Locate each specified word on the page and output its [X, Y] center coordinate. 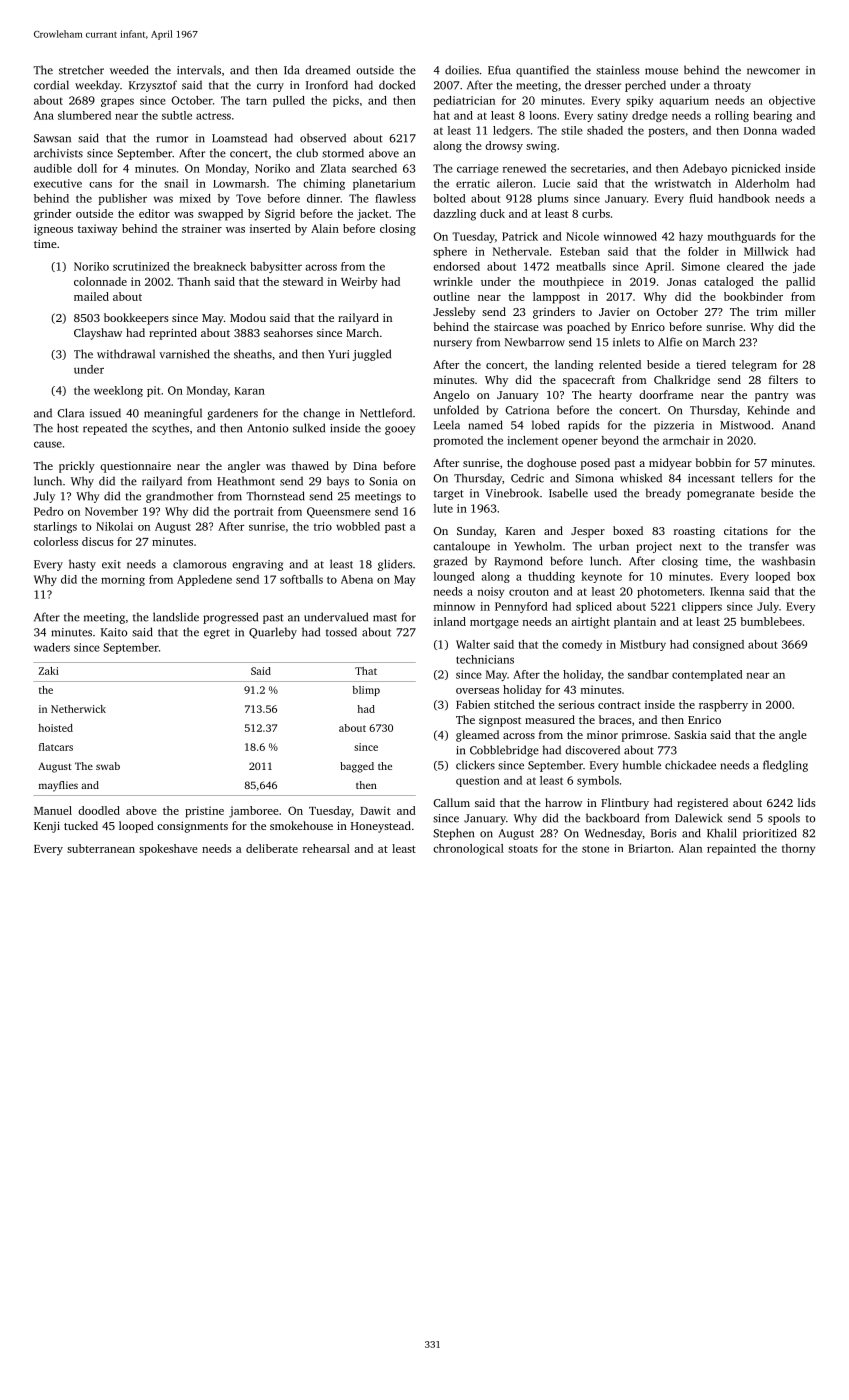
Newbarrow [535, 342]
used [605, 493]
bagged [357, 767]
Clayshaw [98, 334]
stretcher [81, 70]
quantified [542, 71]
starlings [55, 527]
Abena [357, 579]
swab [108, 766]
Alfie [670, 342]
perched [645, 86]
